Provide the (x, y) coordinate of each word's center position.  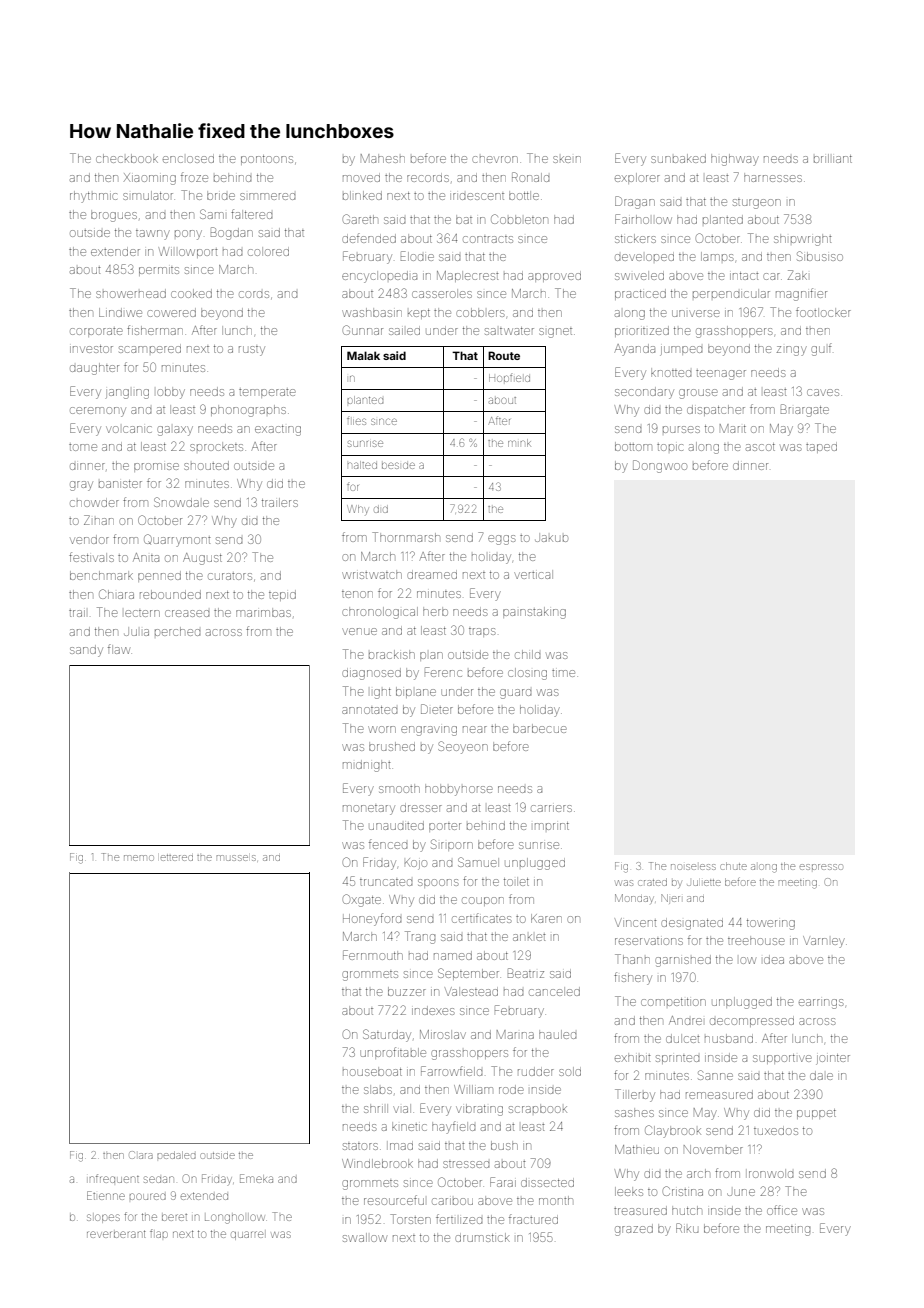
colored (268, 251)
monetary (369, 810)
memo (139, 858)
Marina (515, 1034)
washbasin (372, 312)
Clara (141, 1155)
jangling (127, 394)
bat (464, 219)
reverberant (116, 1234)
